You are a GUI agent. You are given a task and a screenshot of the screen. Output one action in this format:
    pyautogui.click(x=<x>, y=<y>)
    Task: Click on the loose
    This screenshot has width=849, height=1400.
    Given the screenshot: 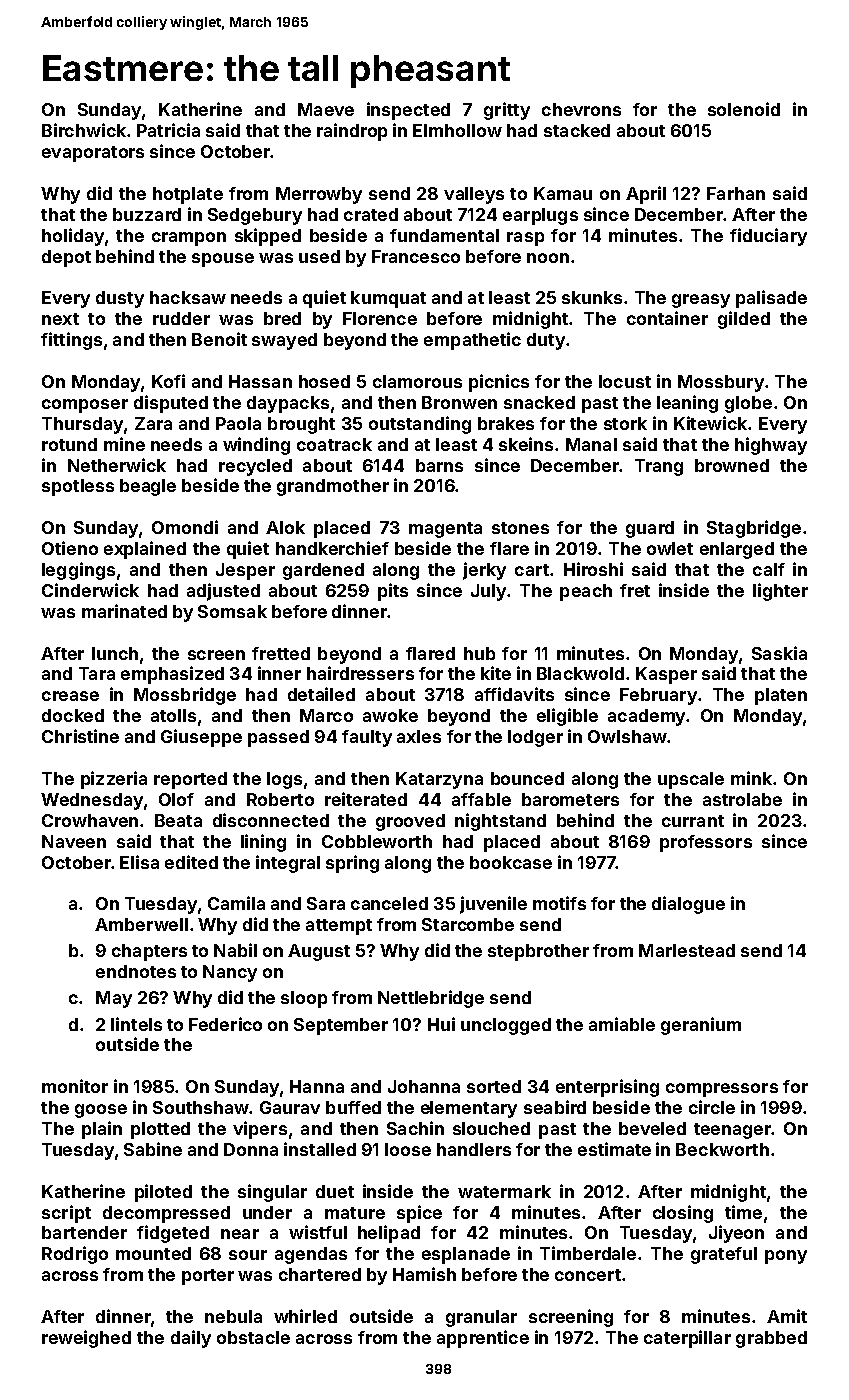 What is the action you would take?
    pyautogui.click(x=408, y=1149)
